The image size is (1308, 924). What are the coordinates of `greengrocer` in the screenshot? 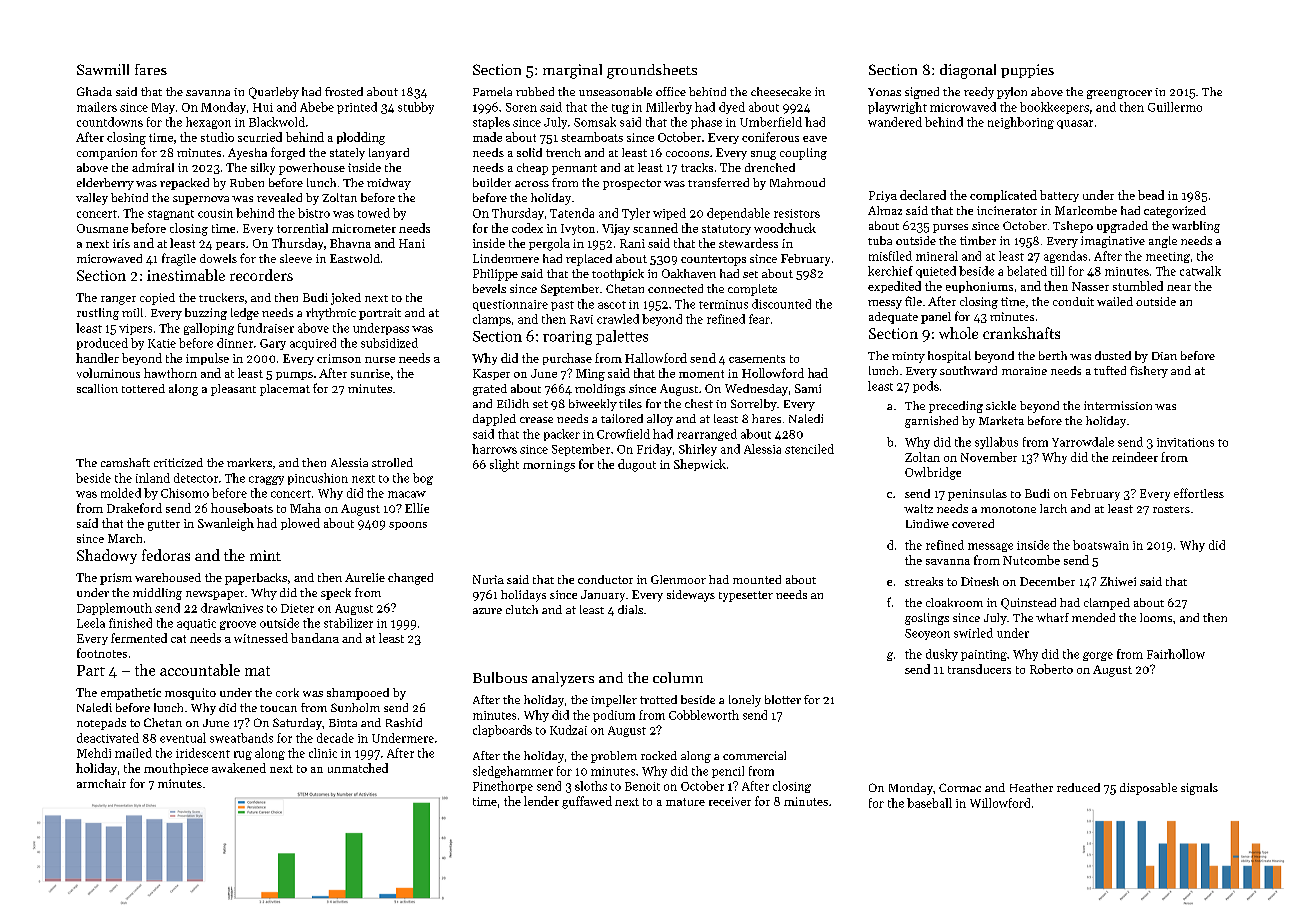 It's located at (1119, 94).
